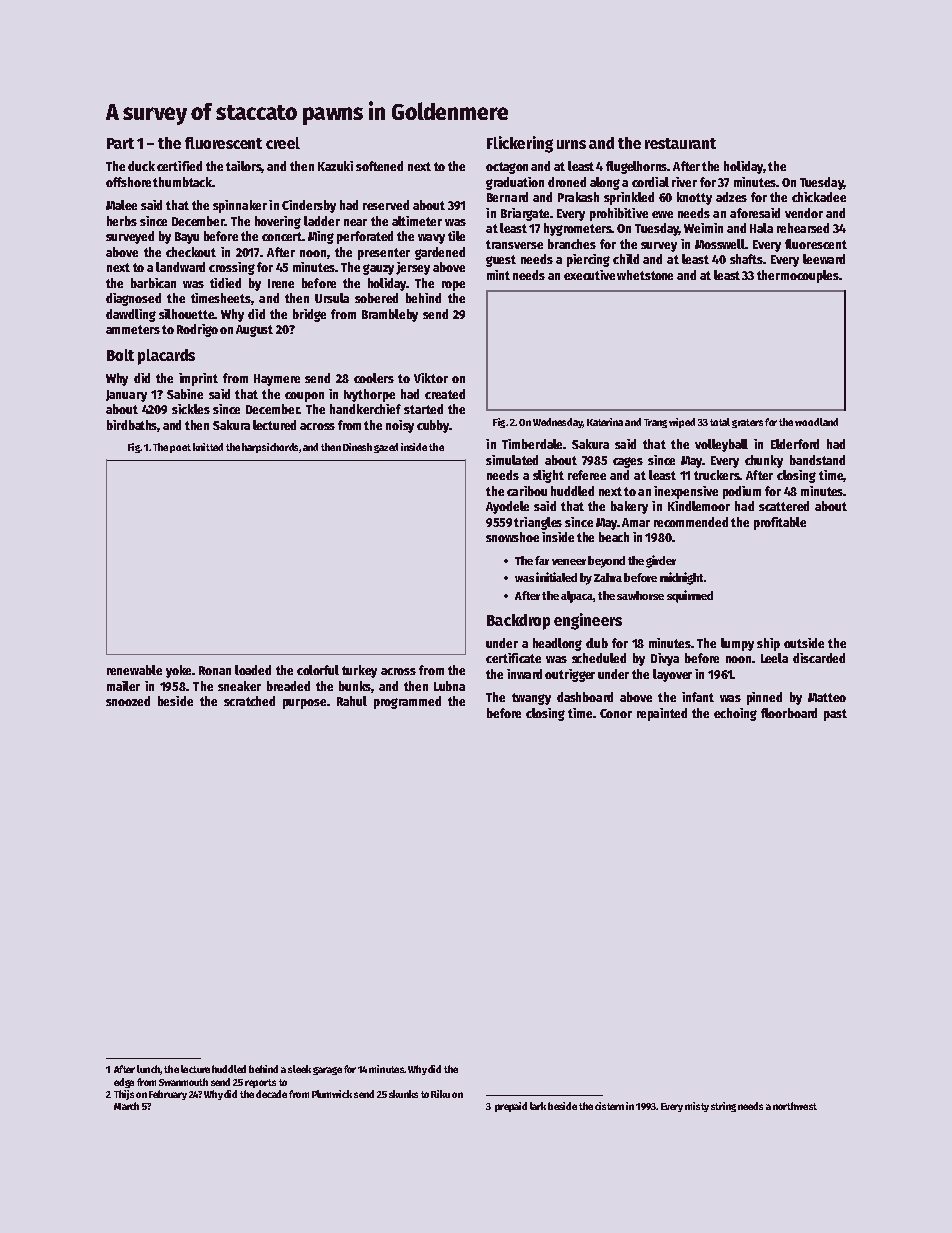  What do you see at coordinates (795, 1106) in the document?
I see `northwest` at bounding box center [795, 1106].
